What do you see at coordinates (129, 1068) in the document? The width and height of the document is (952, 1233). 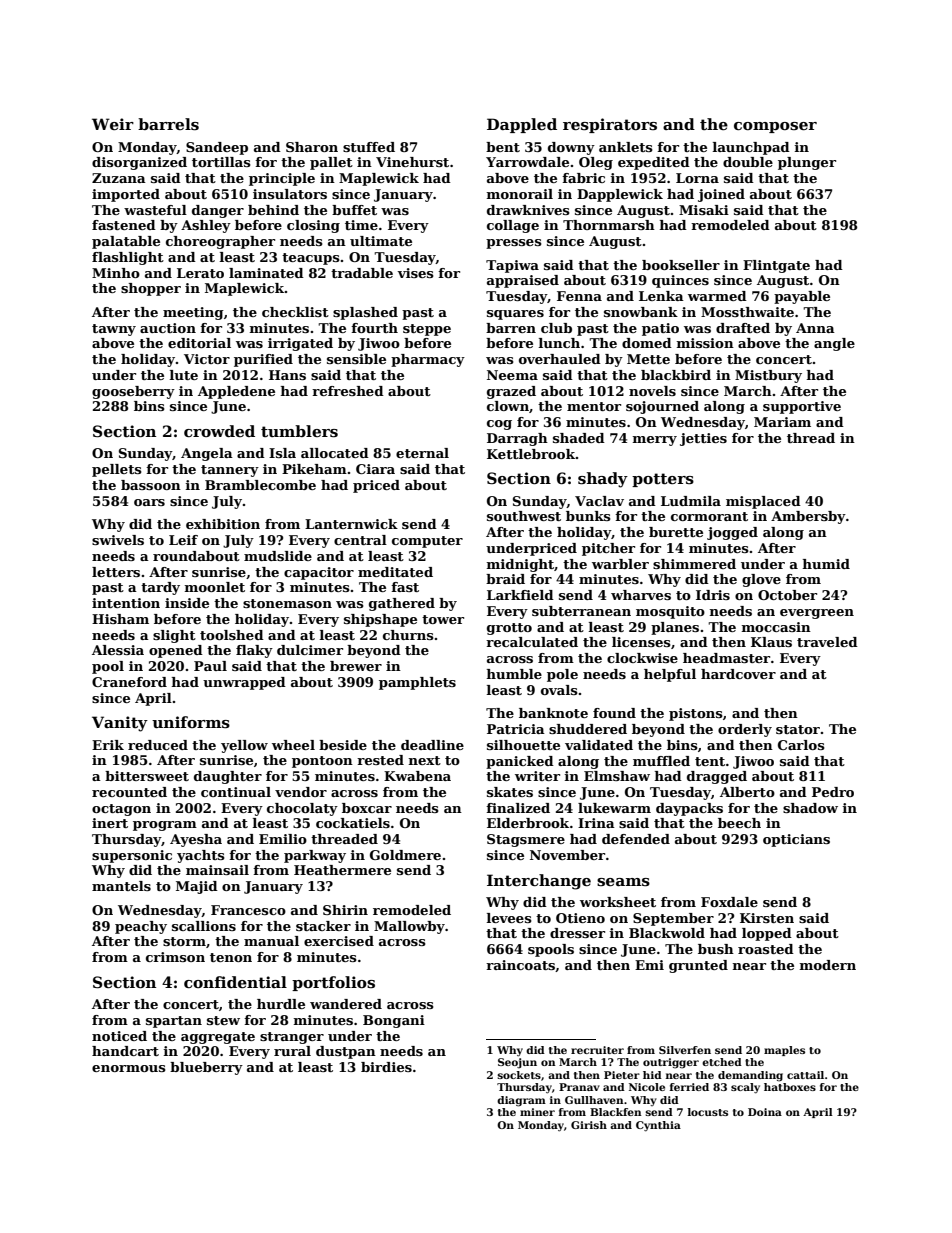 I see `enormous` at bounding box center [129, 1068].
